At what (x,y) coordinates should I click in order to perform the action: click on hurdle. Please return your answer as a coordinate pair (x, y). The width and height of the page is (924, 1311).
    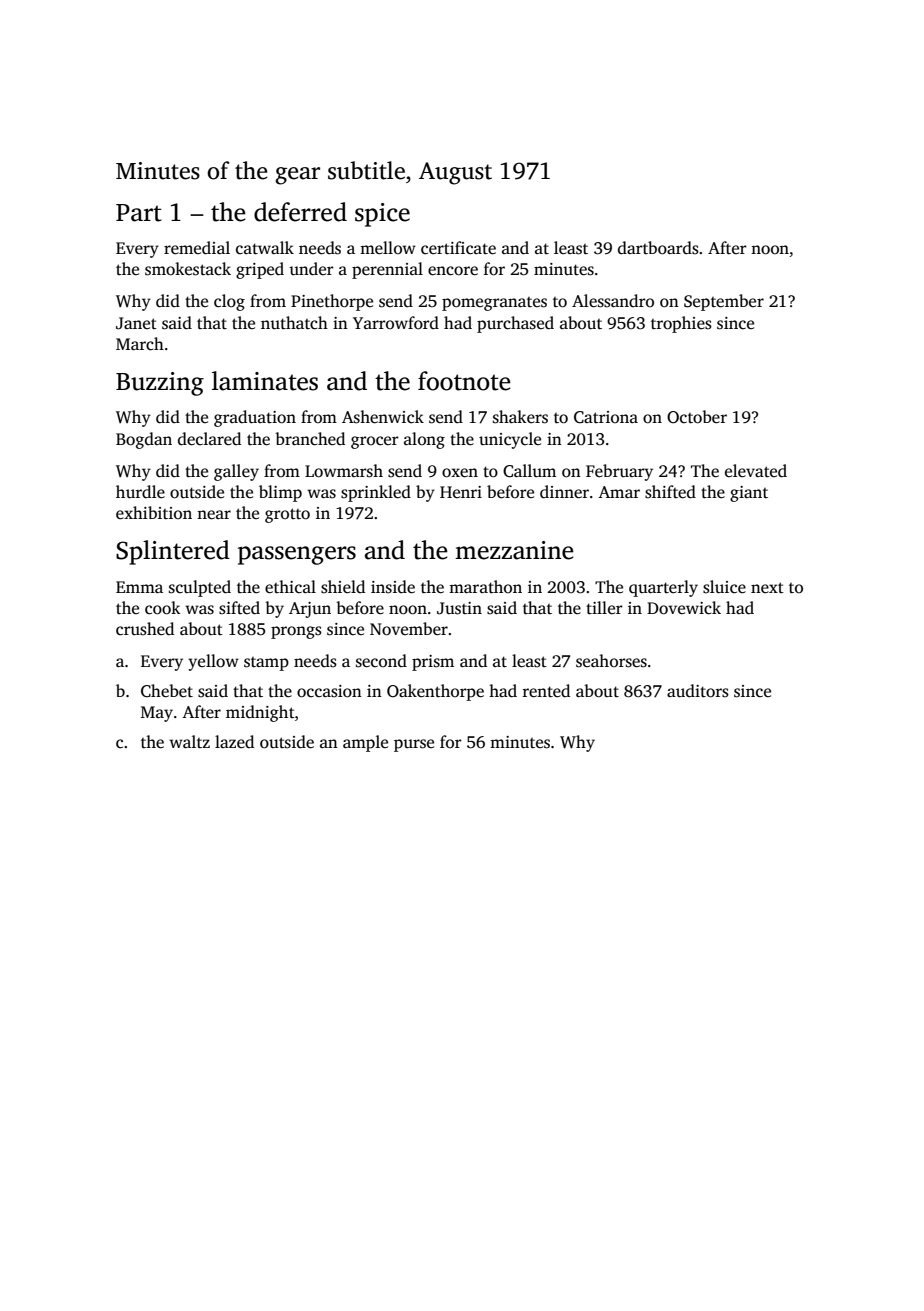
    Looking at the image, I should click on (140, 492).
